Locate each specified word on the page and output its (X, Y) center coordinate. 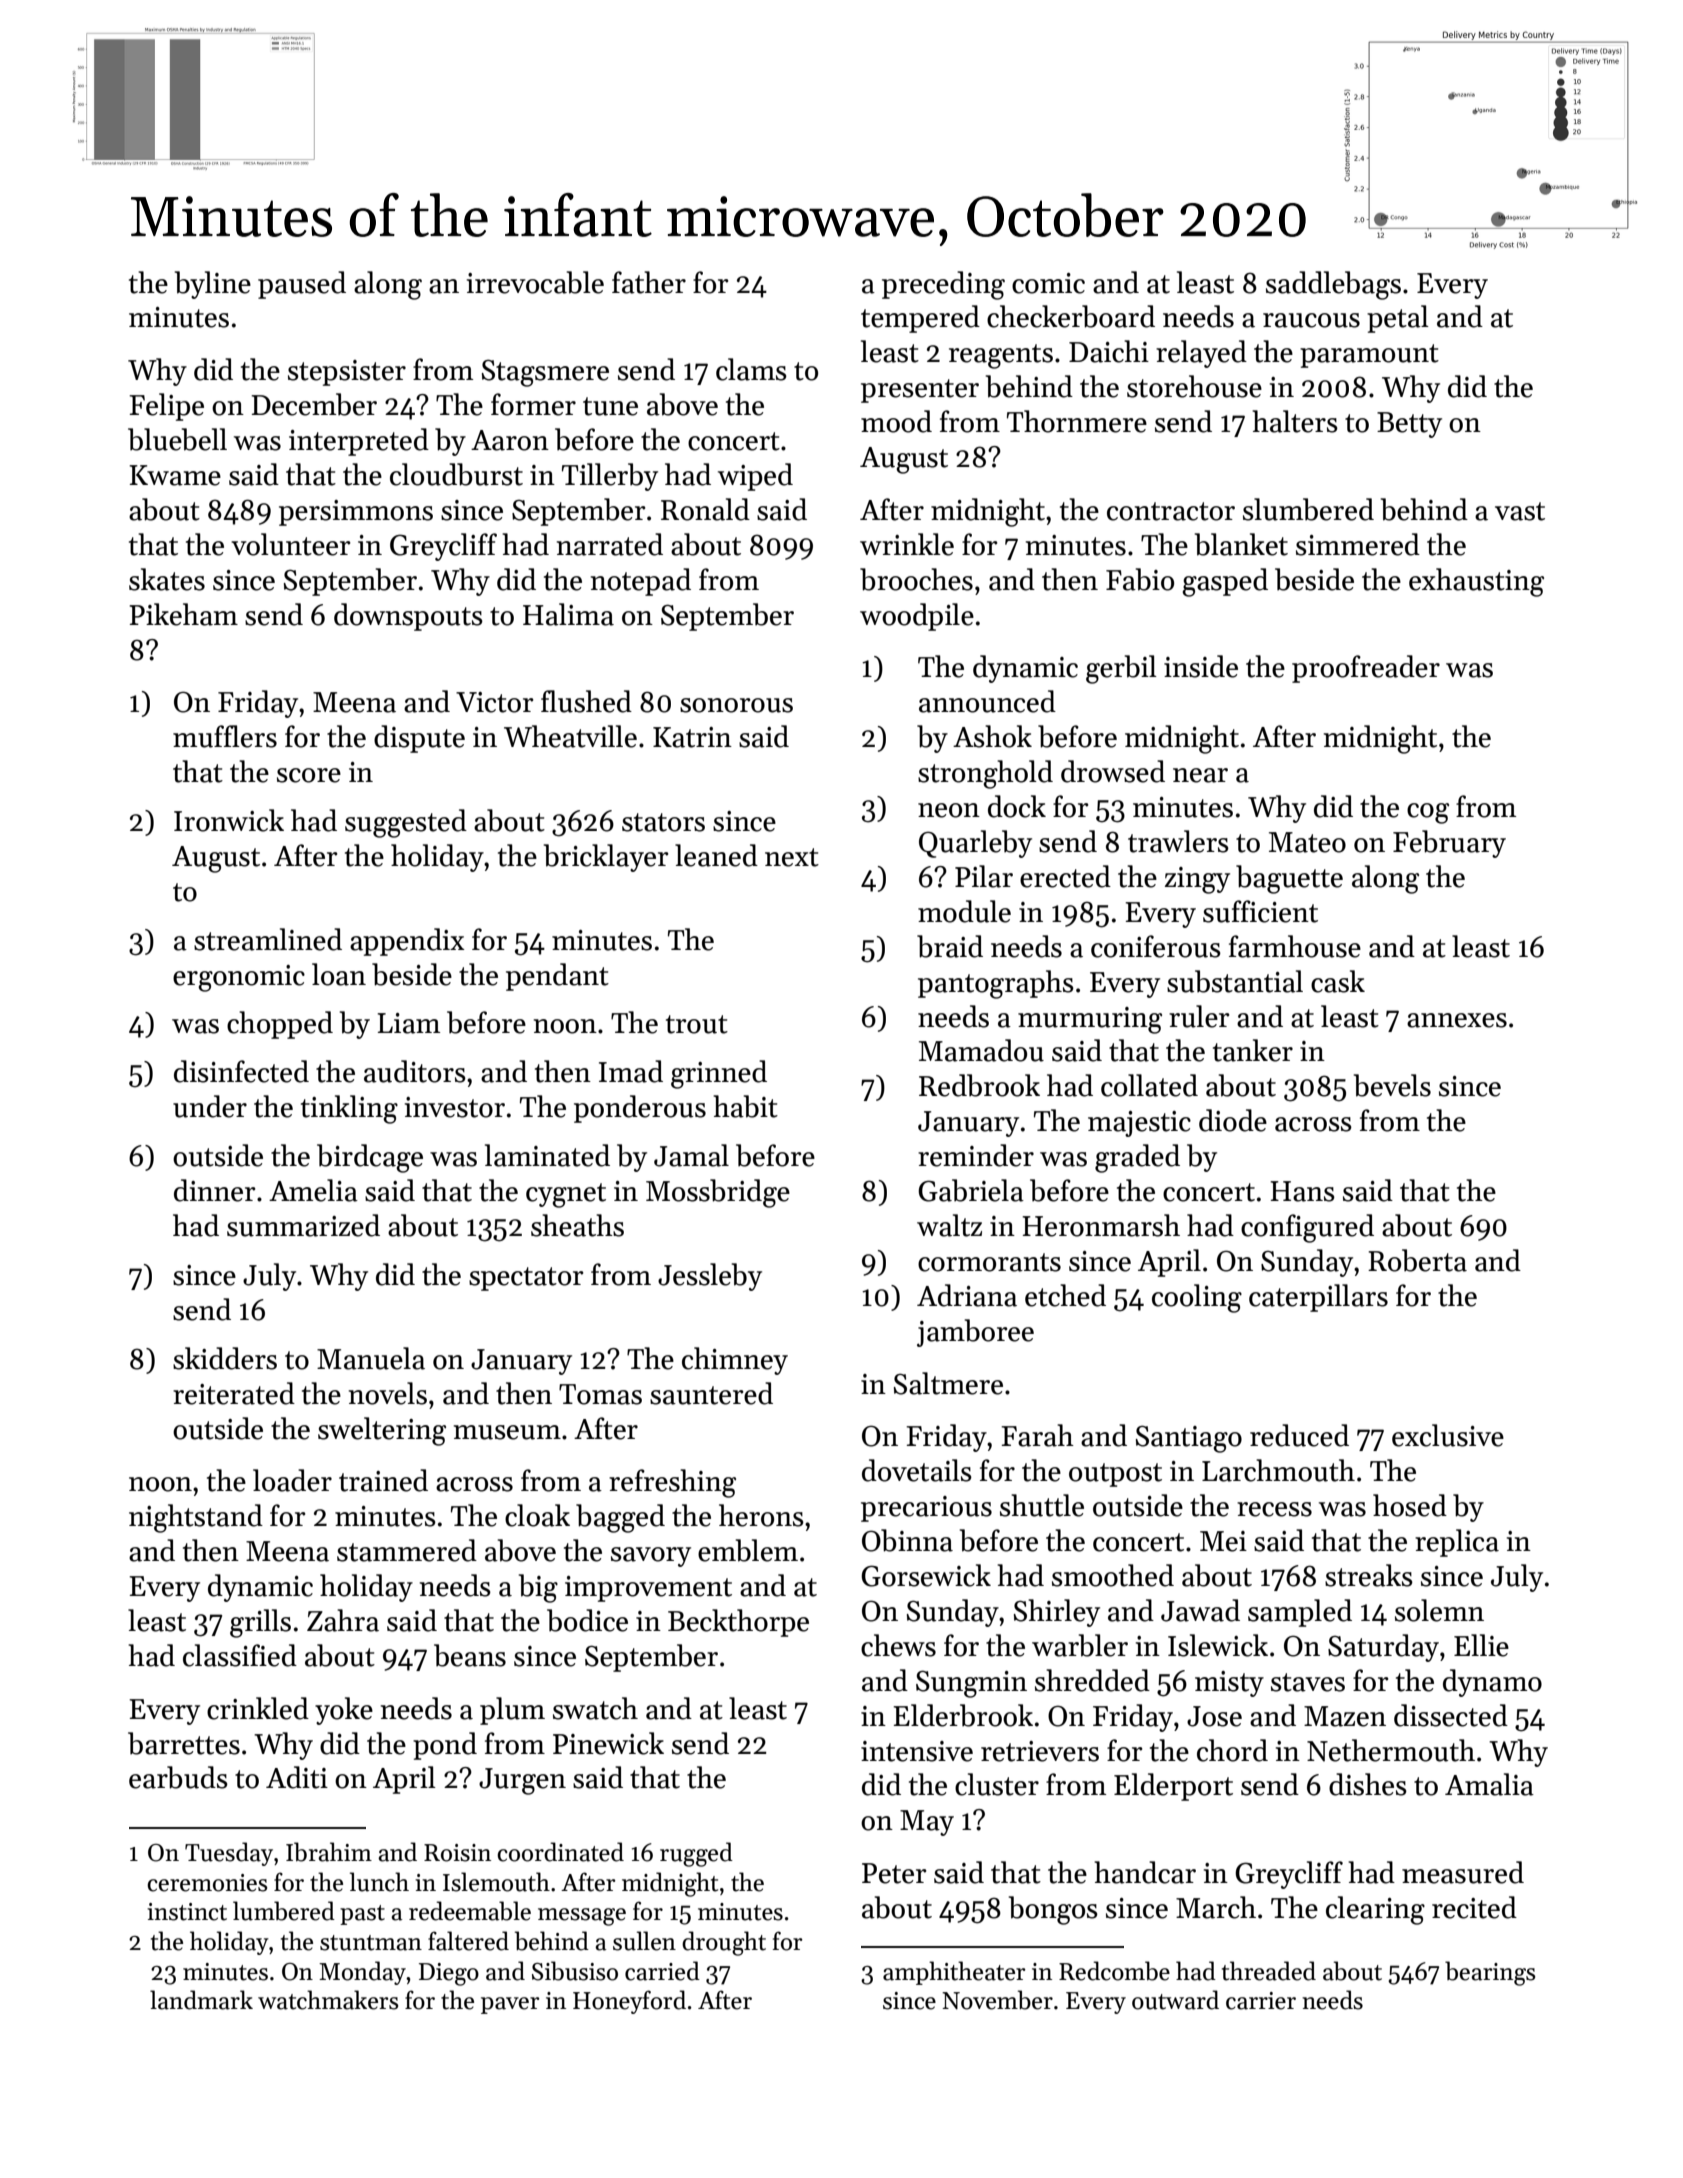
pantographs (996, 984)
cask (1338, 981)
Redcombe (1114, 1971)
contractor (1171, 511)
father (649, 282)
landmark (201, 2000)
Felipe (166, 407)
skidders (225, 1358)
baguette (1289, 879)
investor (455, 1107)
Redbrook (979, 1085)
